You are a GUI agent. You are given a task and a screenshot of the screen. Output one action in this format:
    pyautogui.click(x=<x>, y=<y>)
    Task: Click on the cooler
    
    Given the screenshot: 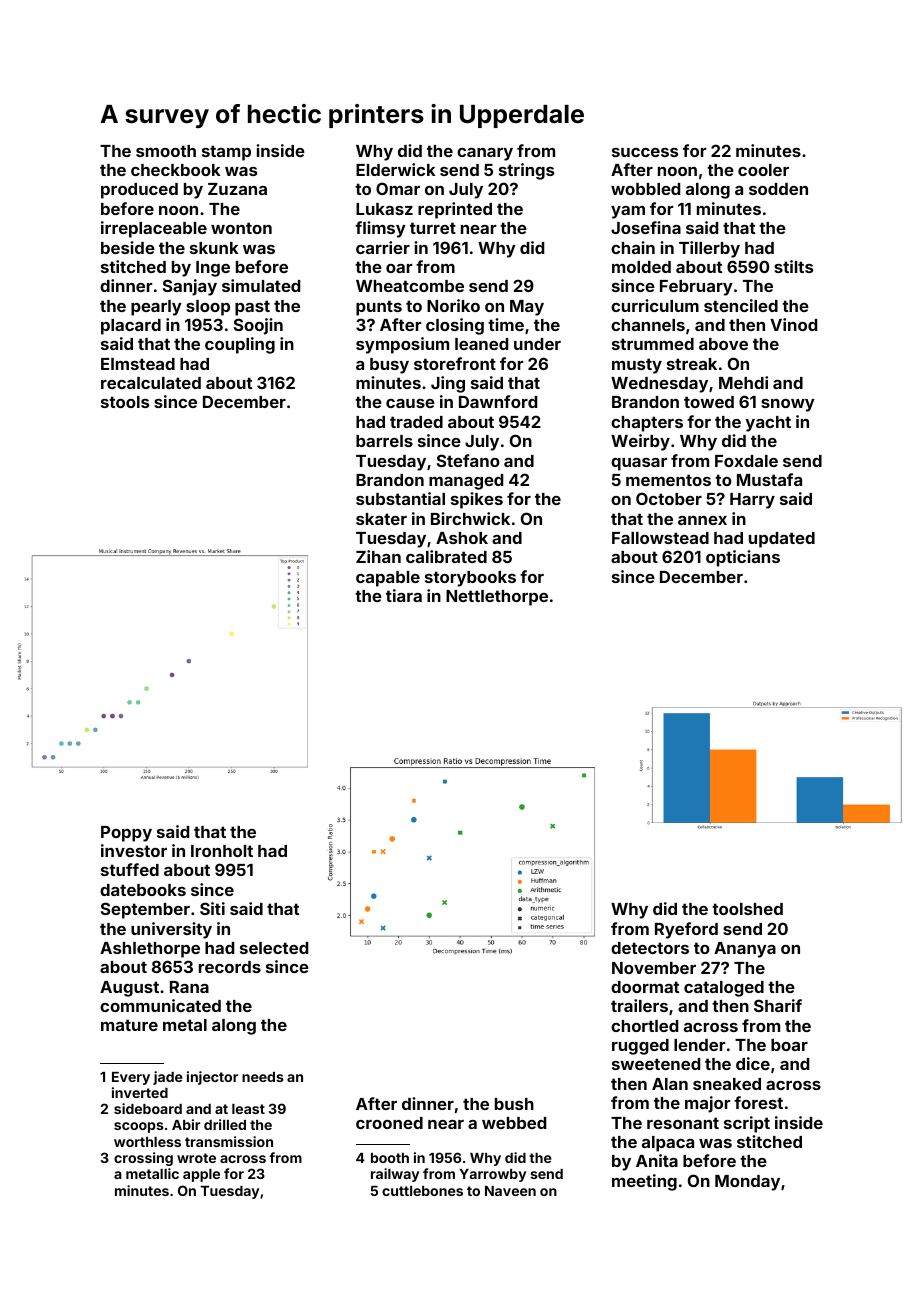 What is the action you would take?
    pyautogui.click(x=763, y=170)
